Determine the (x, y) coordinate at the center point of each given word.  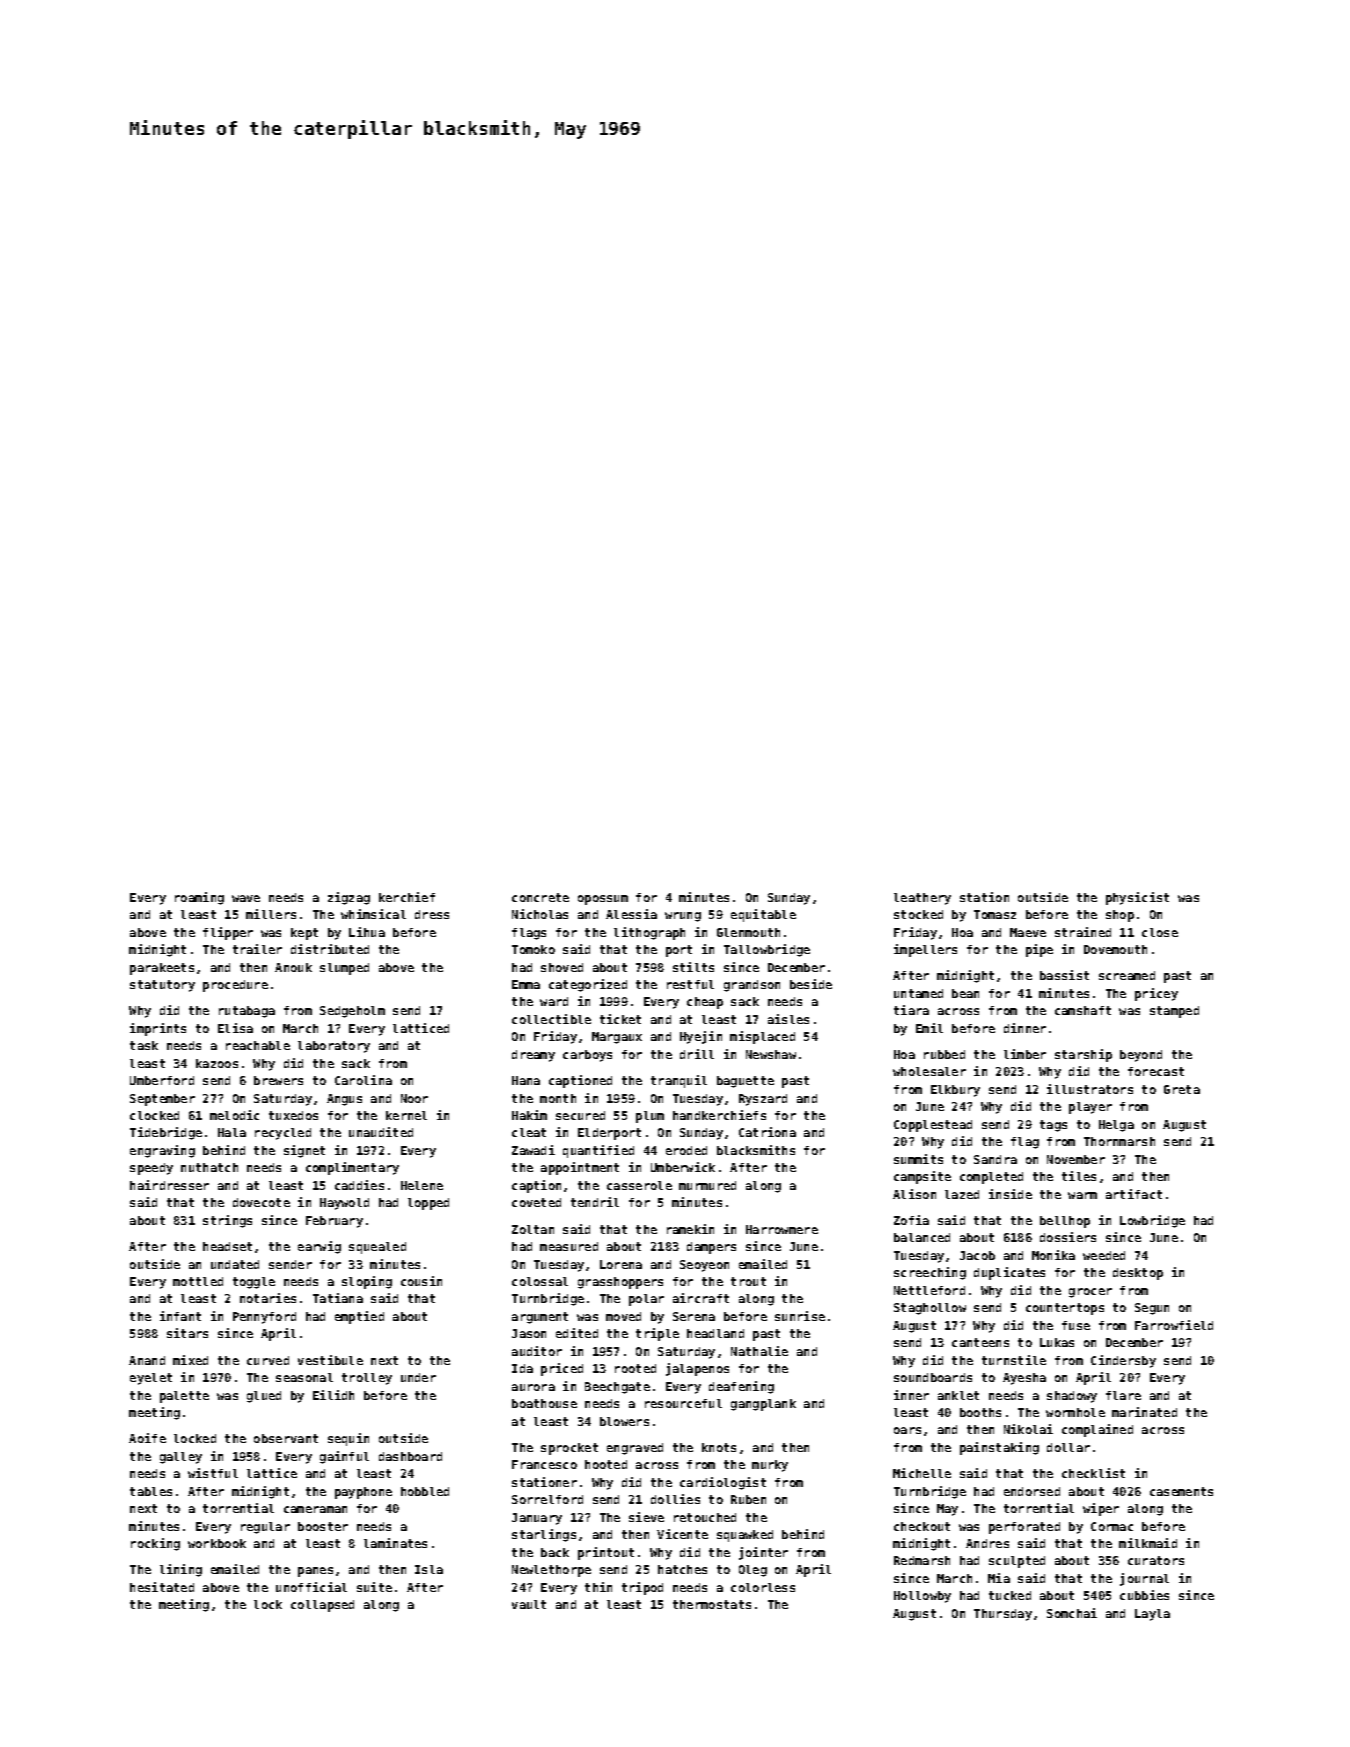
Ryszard (763, 1100)
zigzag (349, 898)
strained (1083, 932)
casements (1181, 1491)
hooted (606, 1464)
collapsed (322, 1606)
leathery (922, 899)
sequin (348, 1439)
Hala (232, 1132)
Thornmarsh (1119, 1141)
